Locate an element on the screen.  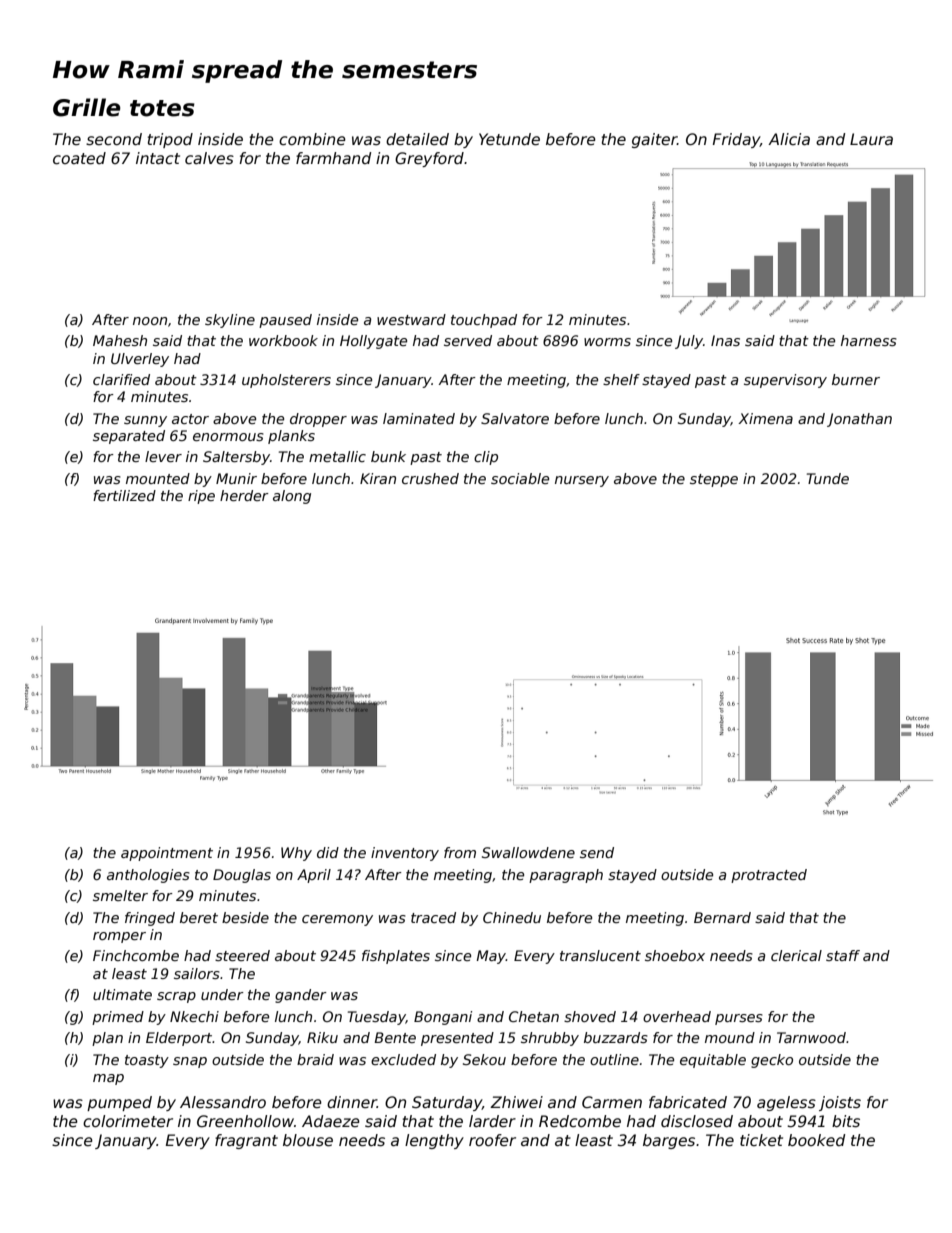
sociable is located at coordinates (520, 478).
